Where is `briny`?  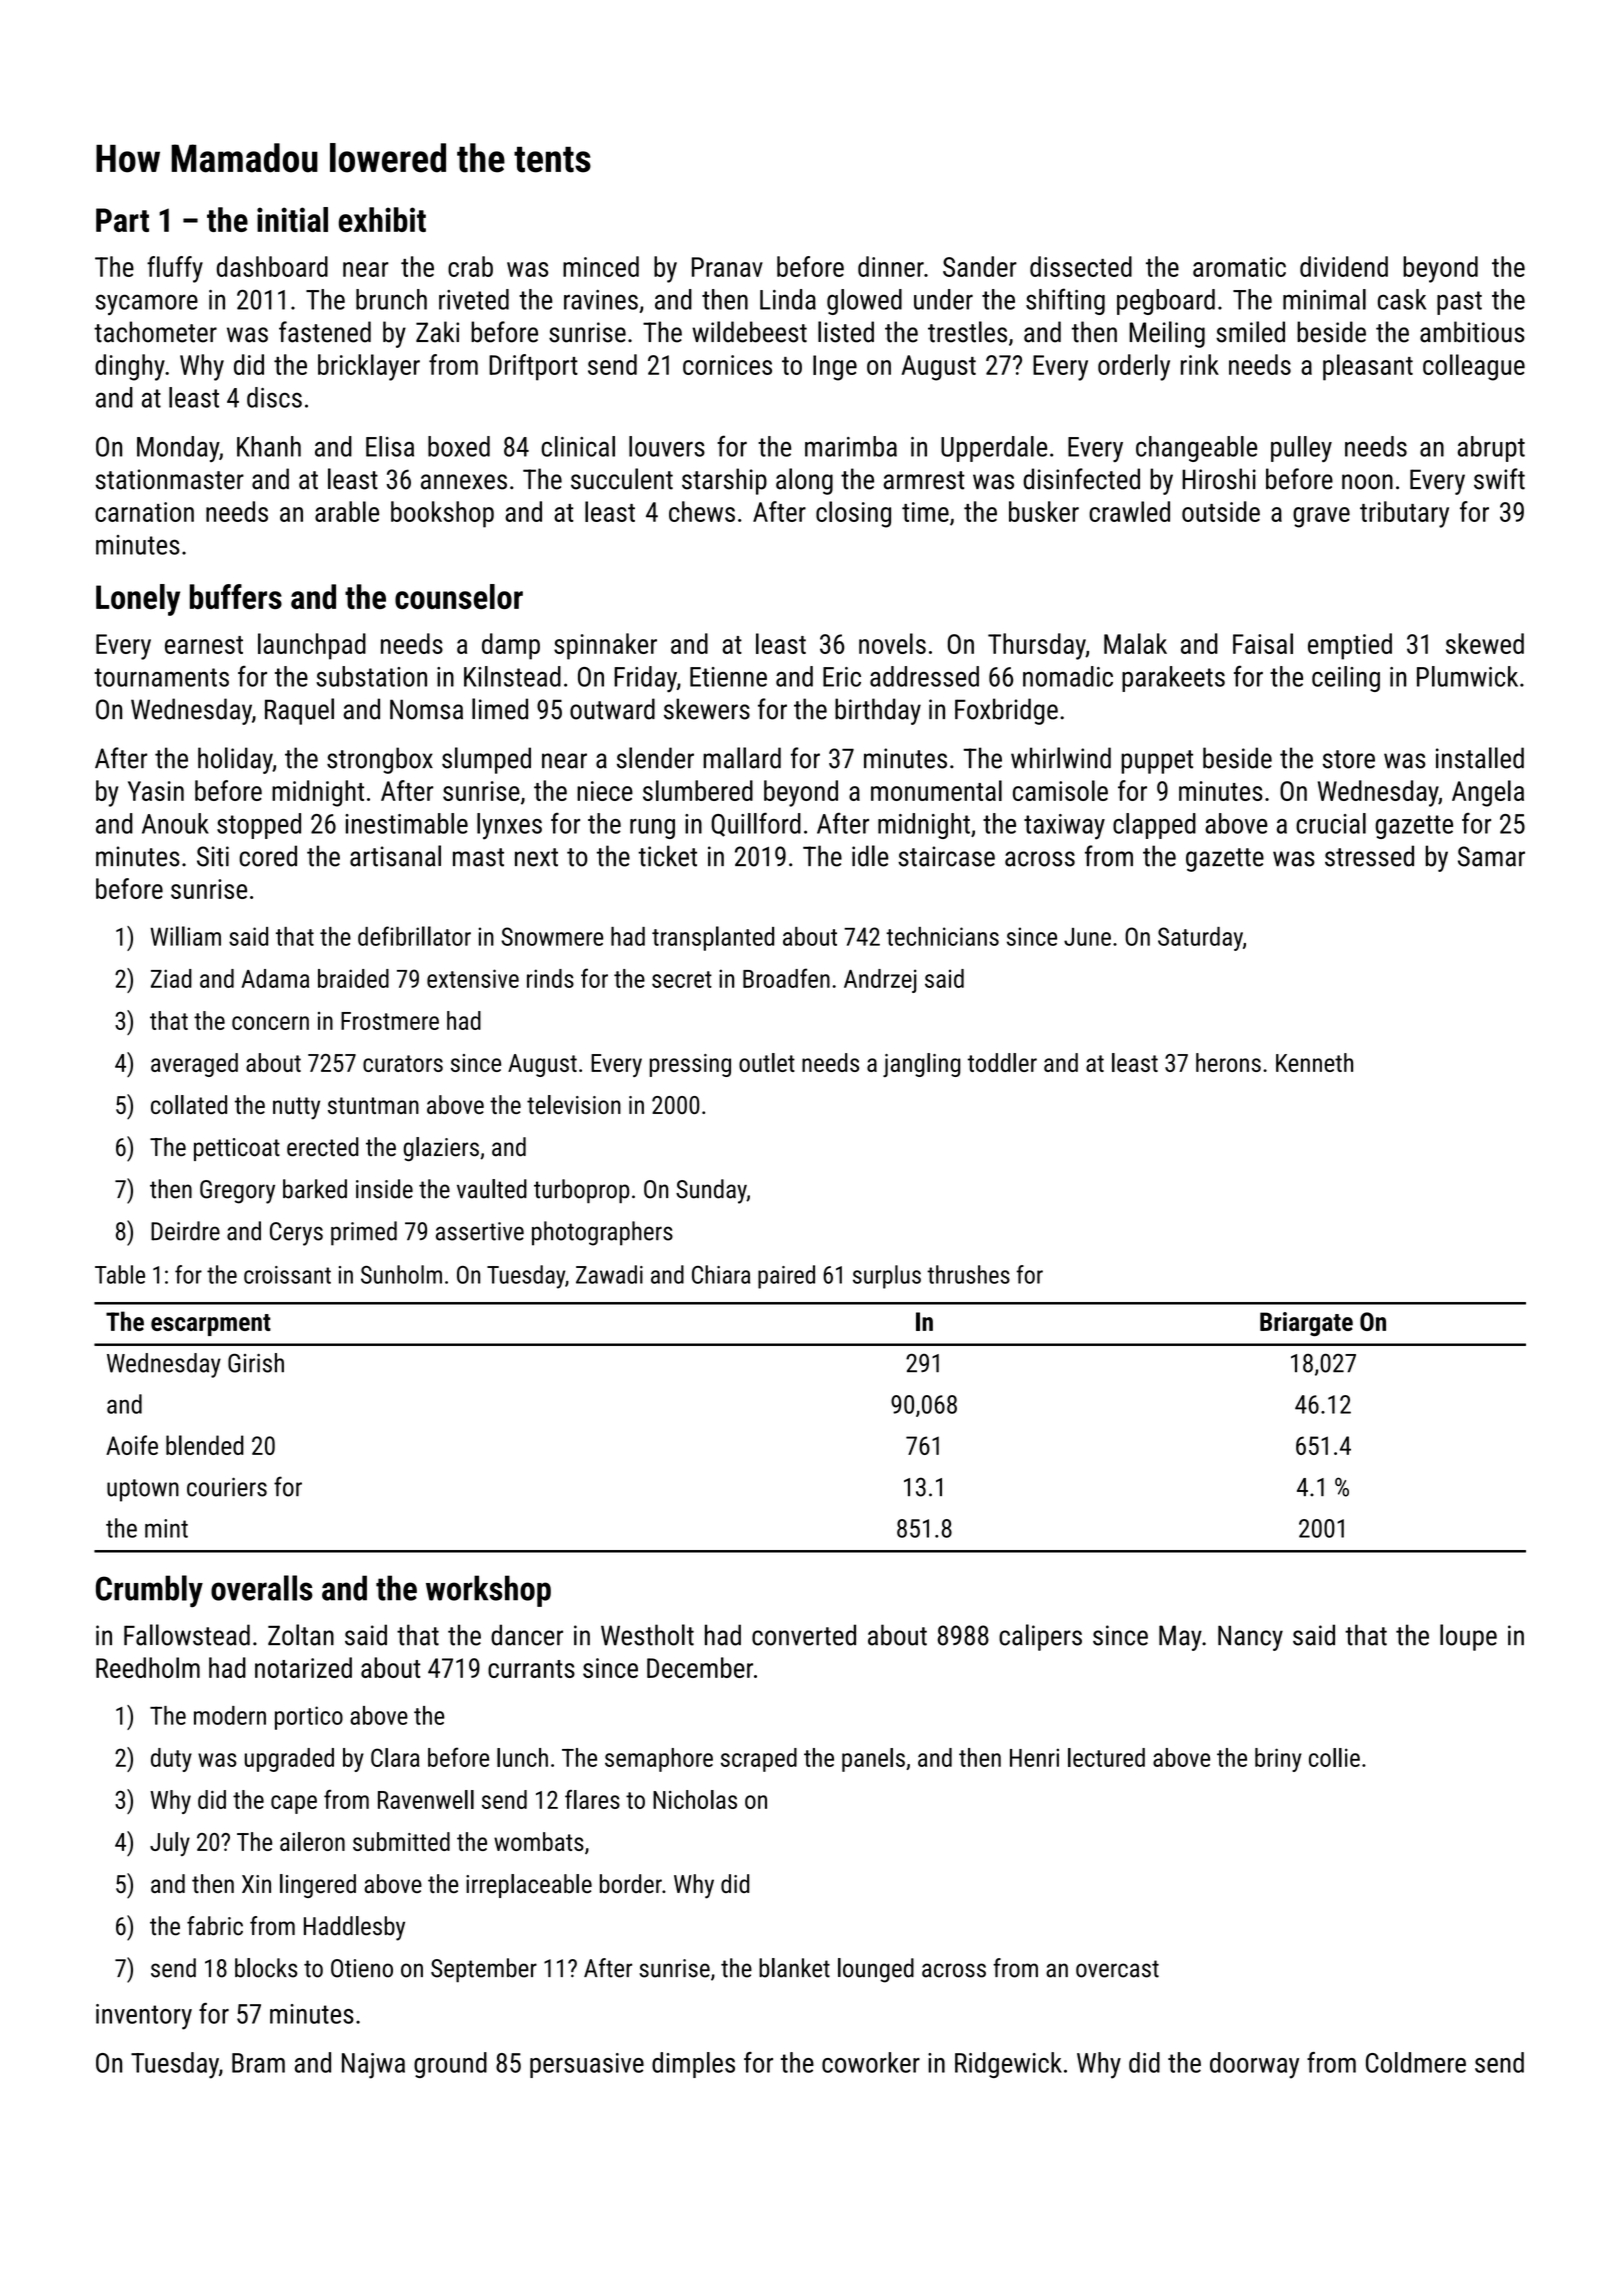 briny is located at coordinates (1278, 1760).
